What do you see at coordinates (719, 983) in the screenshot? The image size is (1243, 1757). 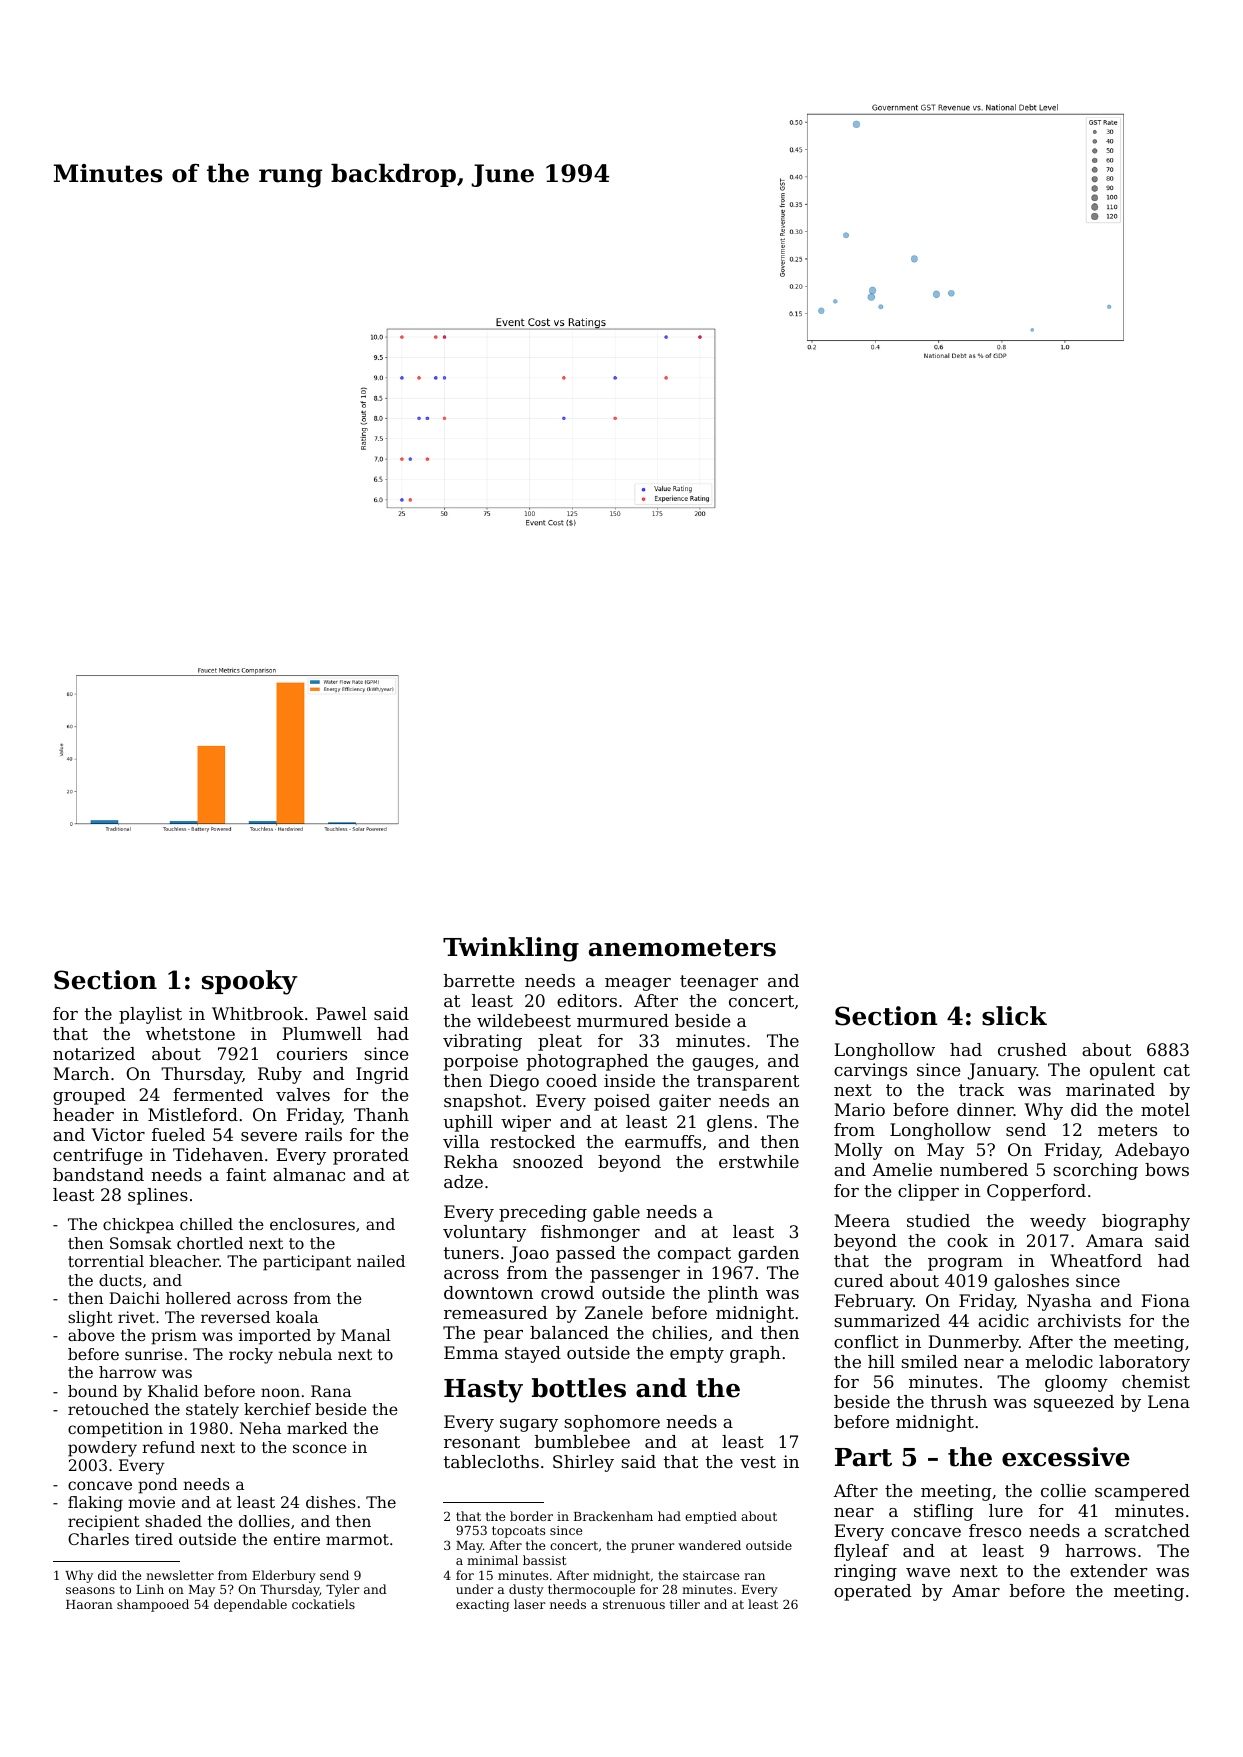 I see `teenager` at bounding box center [719, 983].
